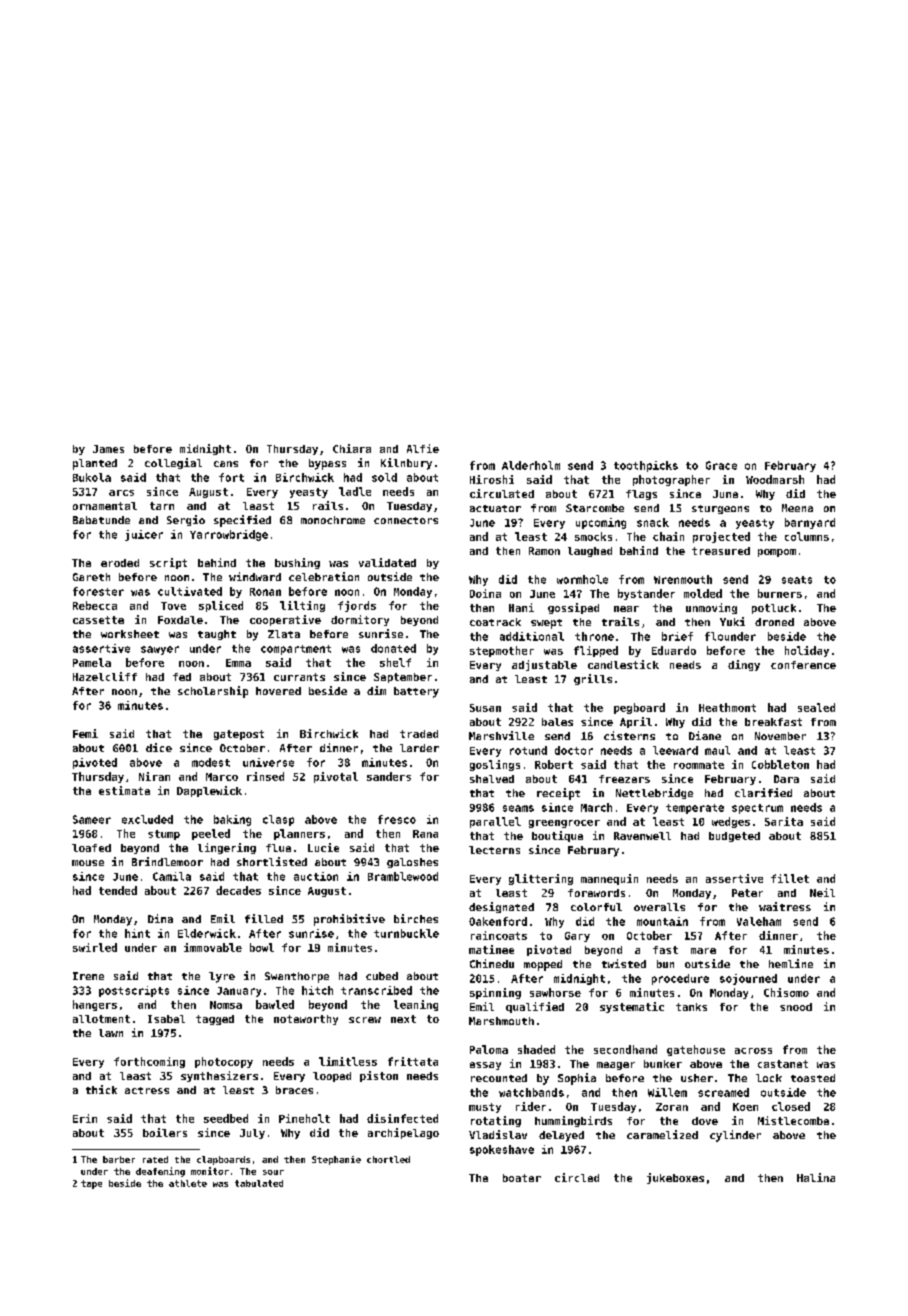 This document has height=1316, width=908. Describe the element at coordinates (544, 665) in the document. I see `adjustable` at that location.
